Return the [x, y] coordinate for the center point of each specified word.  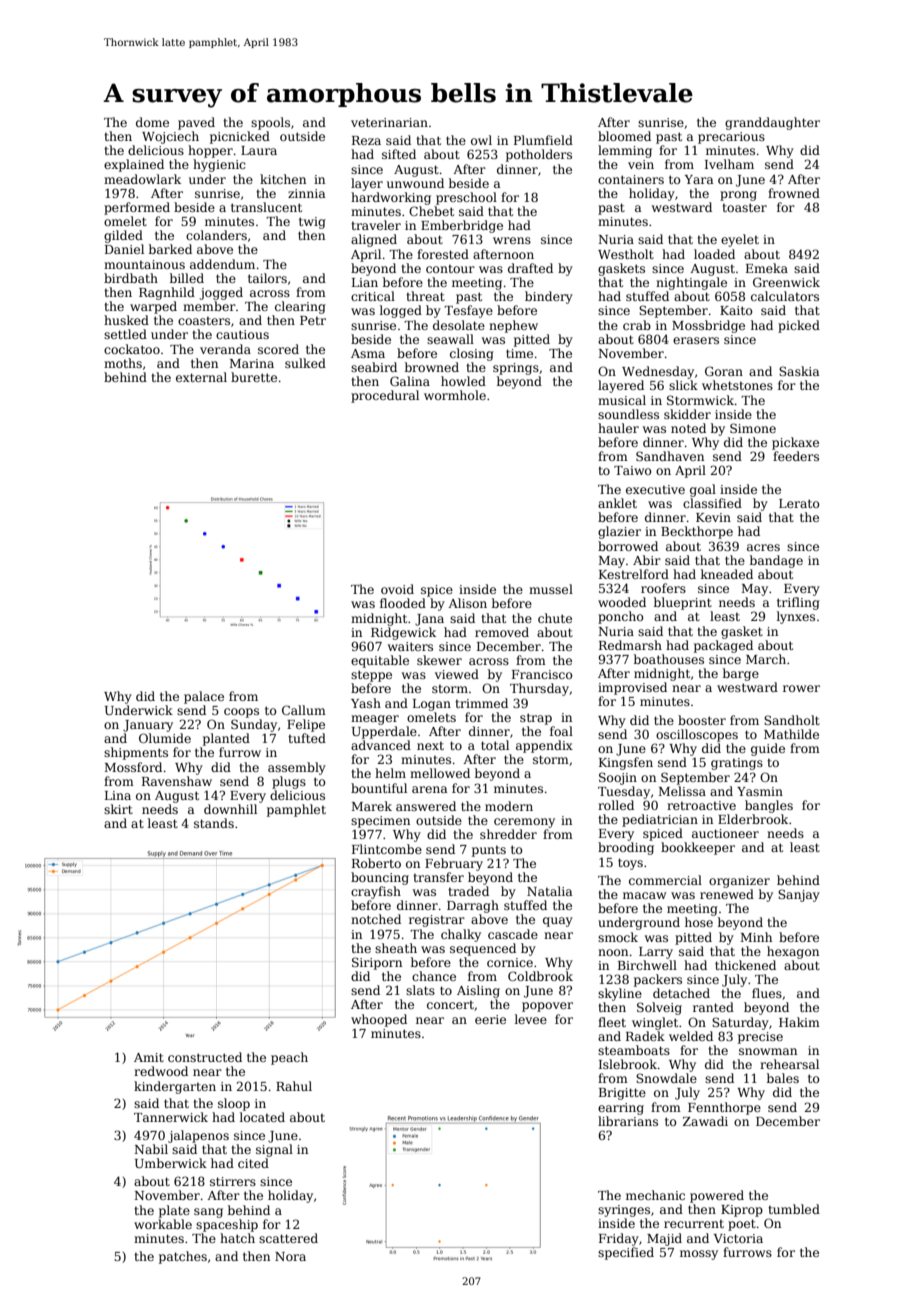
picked [799, 326]
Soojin [618, 778]
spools [270, 123]
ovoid [397, 589]
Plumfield [543, 140]
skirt [118, 809]
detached [681, 993]
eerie [490, 1019]
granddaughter [772, 123]
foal [561, 731]
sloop [234, 1104]
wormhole [455, 395]
